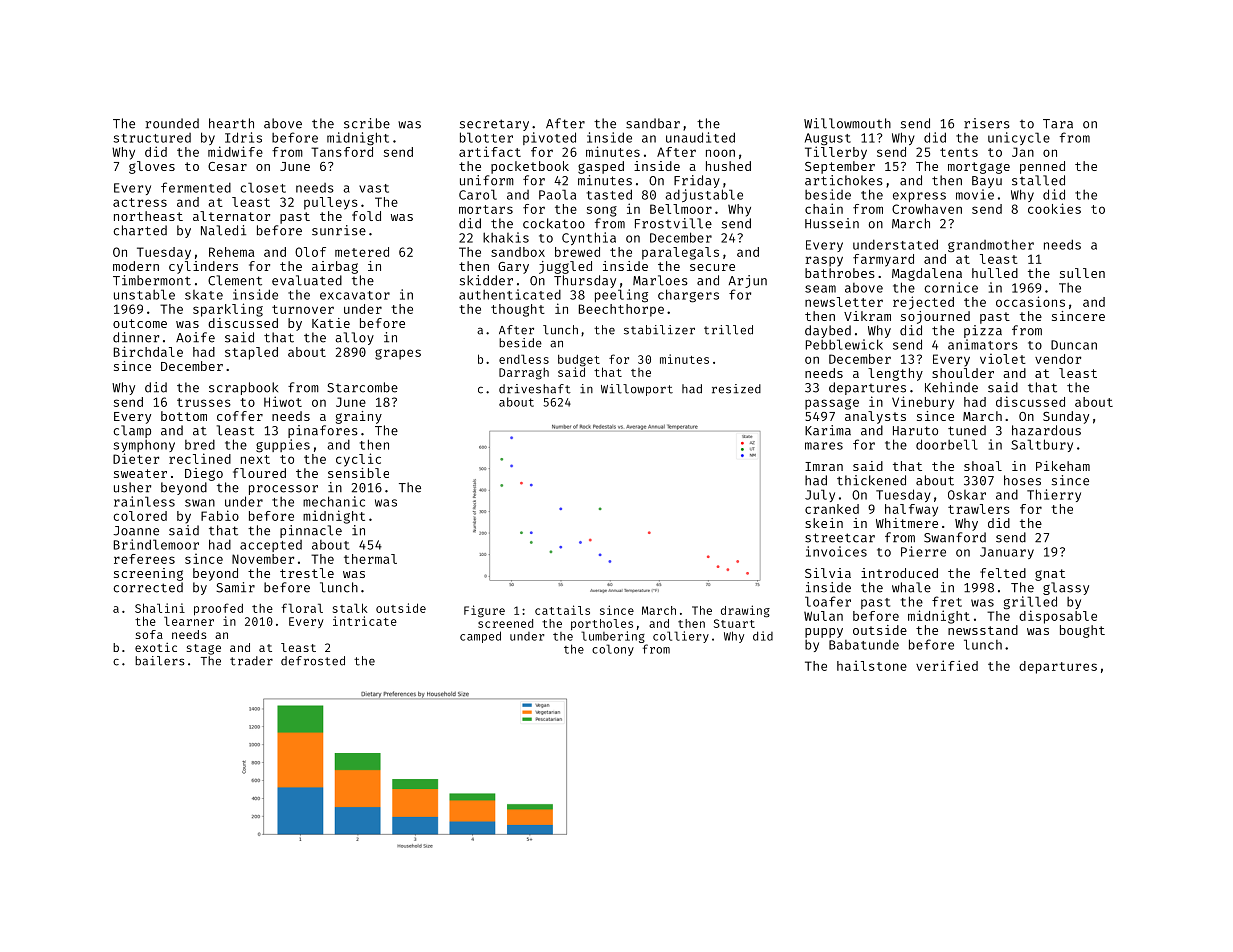 The image size is (1233, 952). What do you see at coordinates (659, 330) in the document?
I see `stabilizer` at bounding box center [659, 330].
